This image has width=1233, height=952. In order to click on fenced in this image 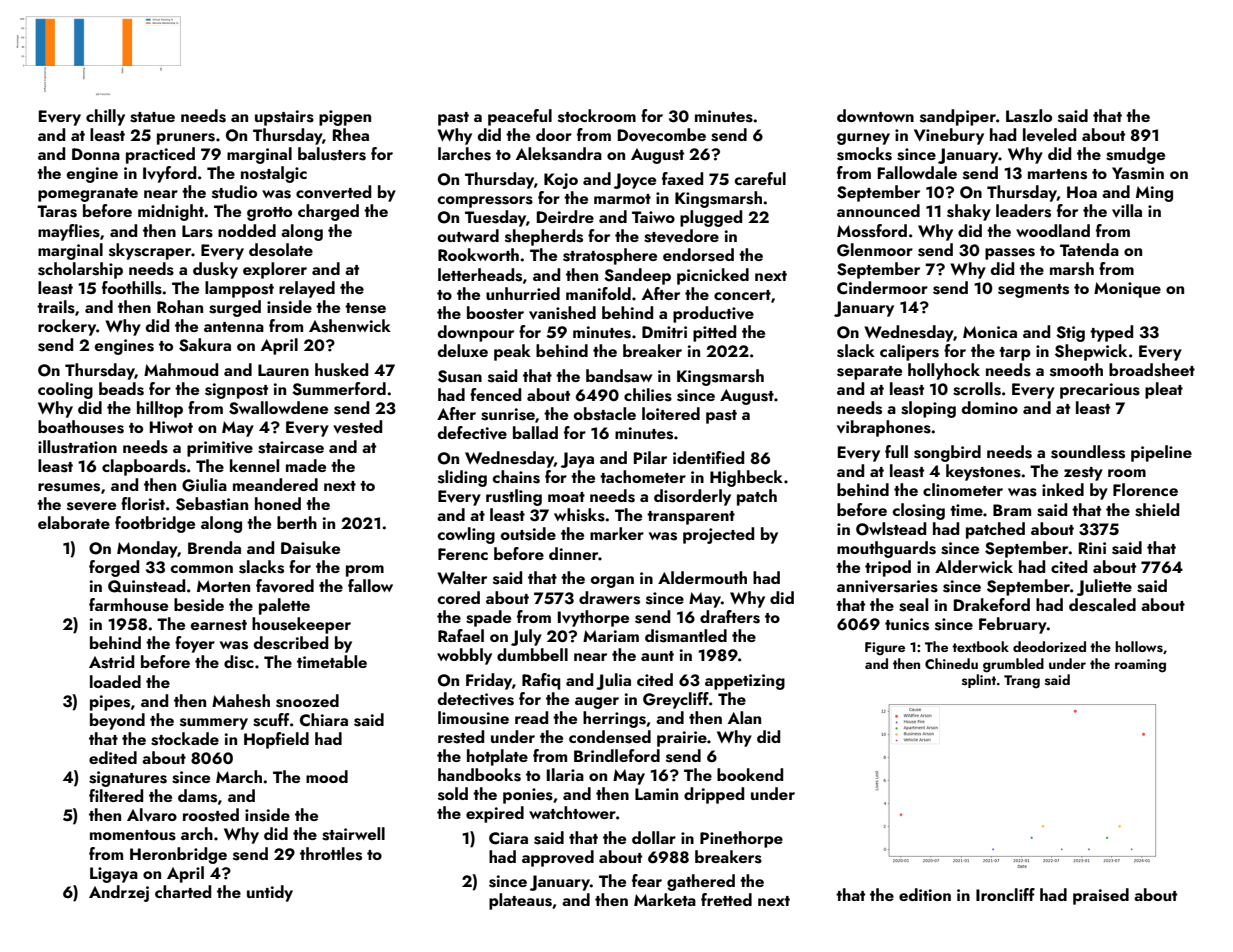, I will do `click(495, 394)`.
